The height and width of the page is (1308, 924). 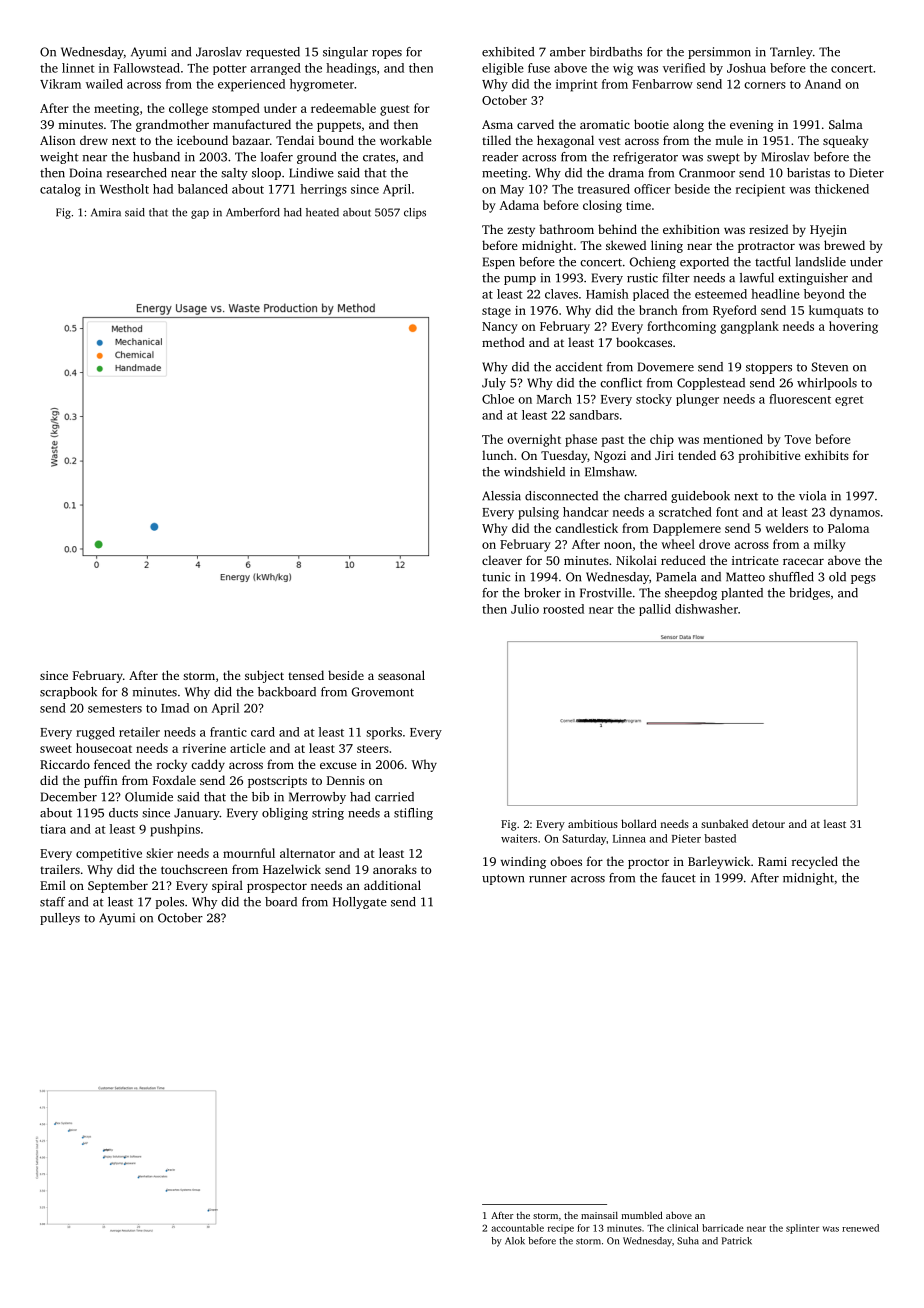 What do you see at coordinates (855, 513) in the page?
I see `dynamos` at bounding box center [855, 513].
